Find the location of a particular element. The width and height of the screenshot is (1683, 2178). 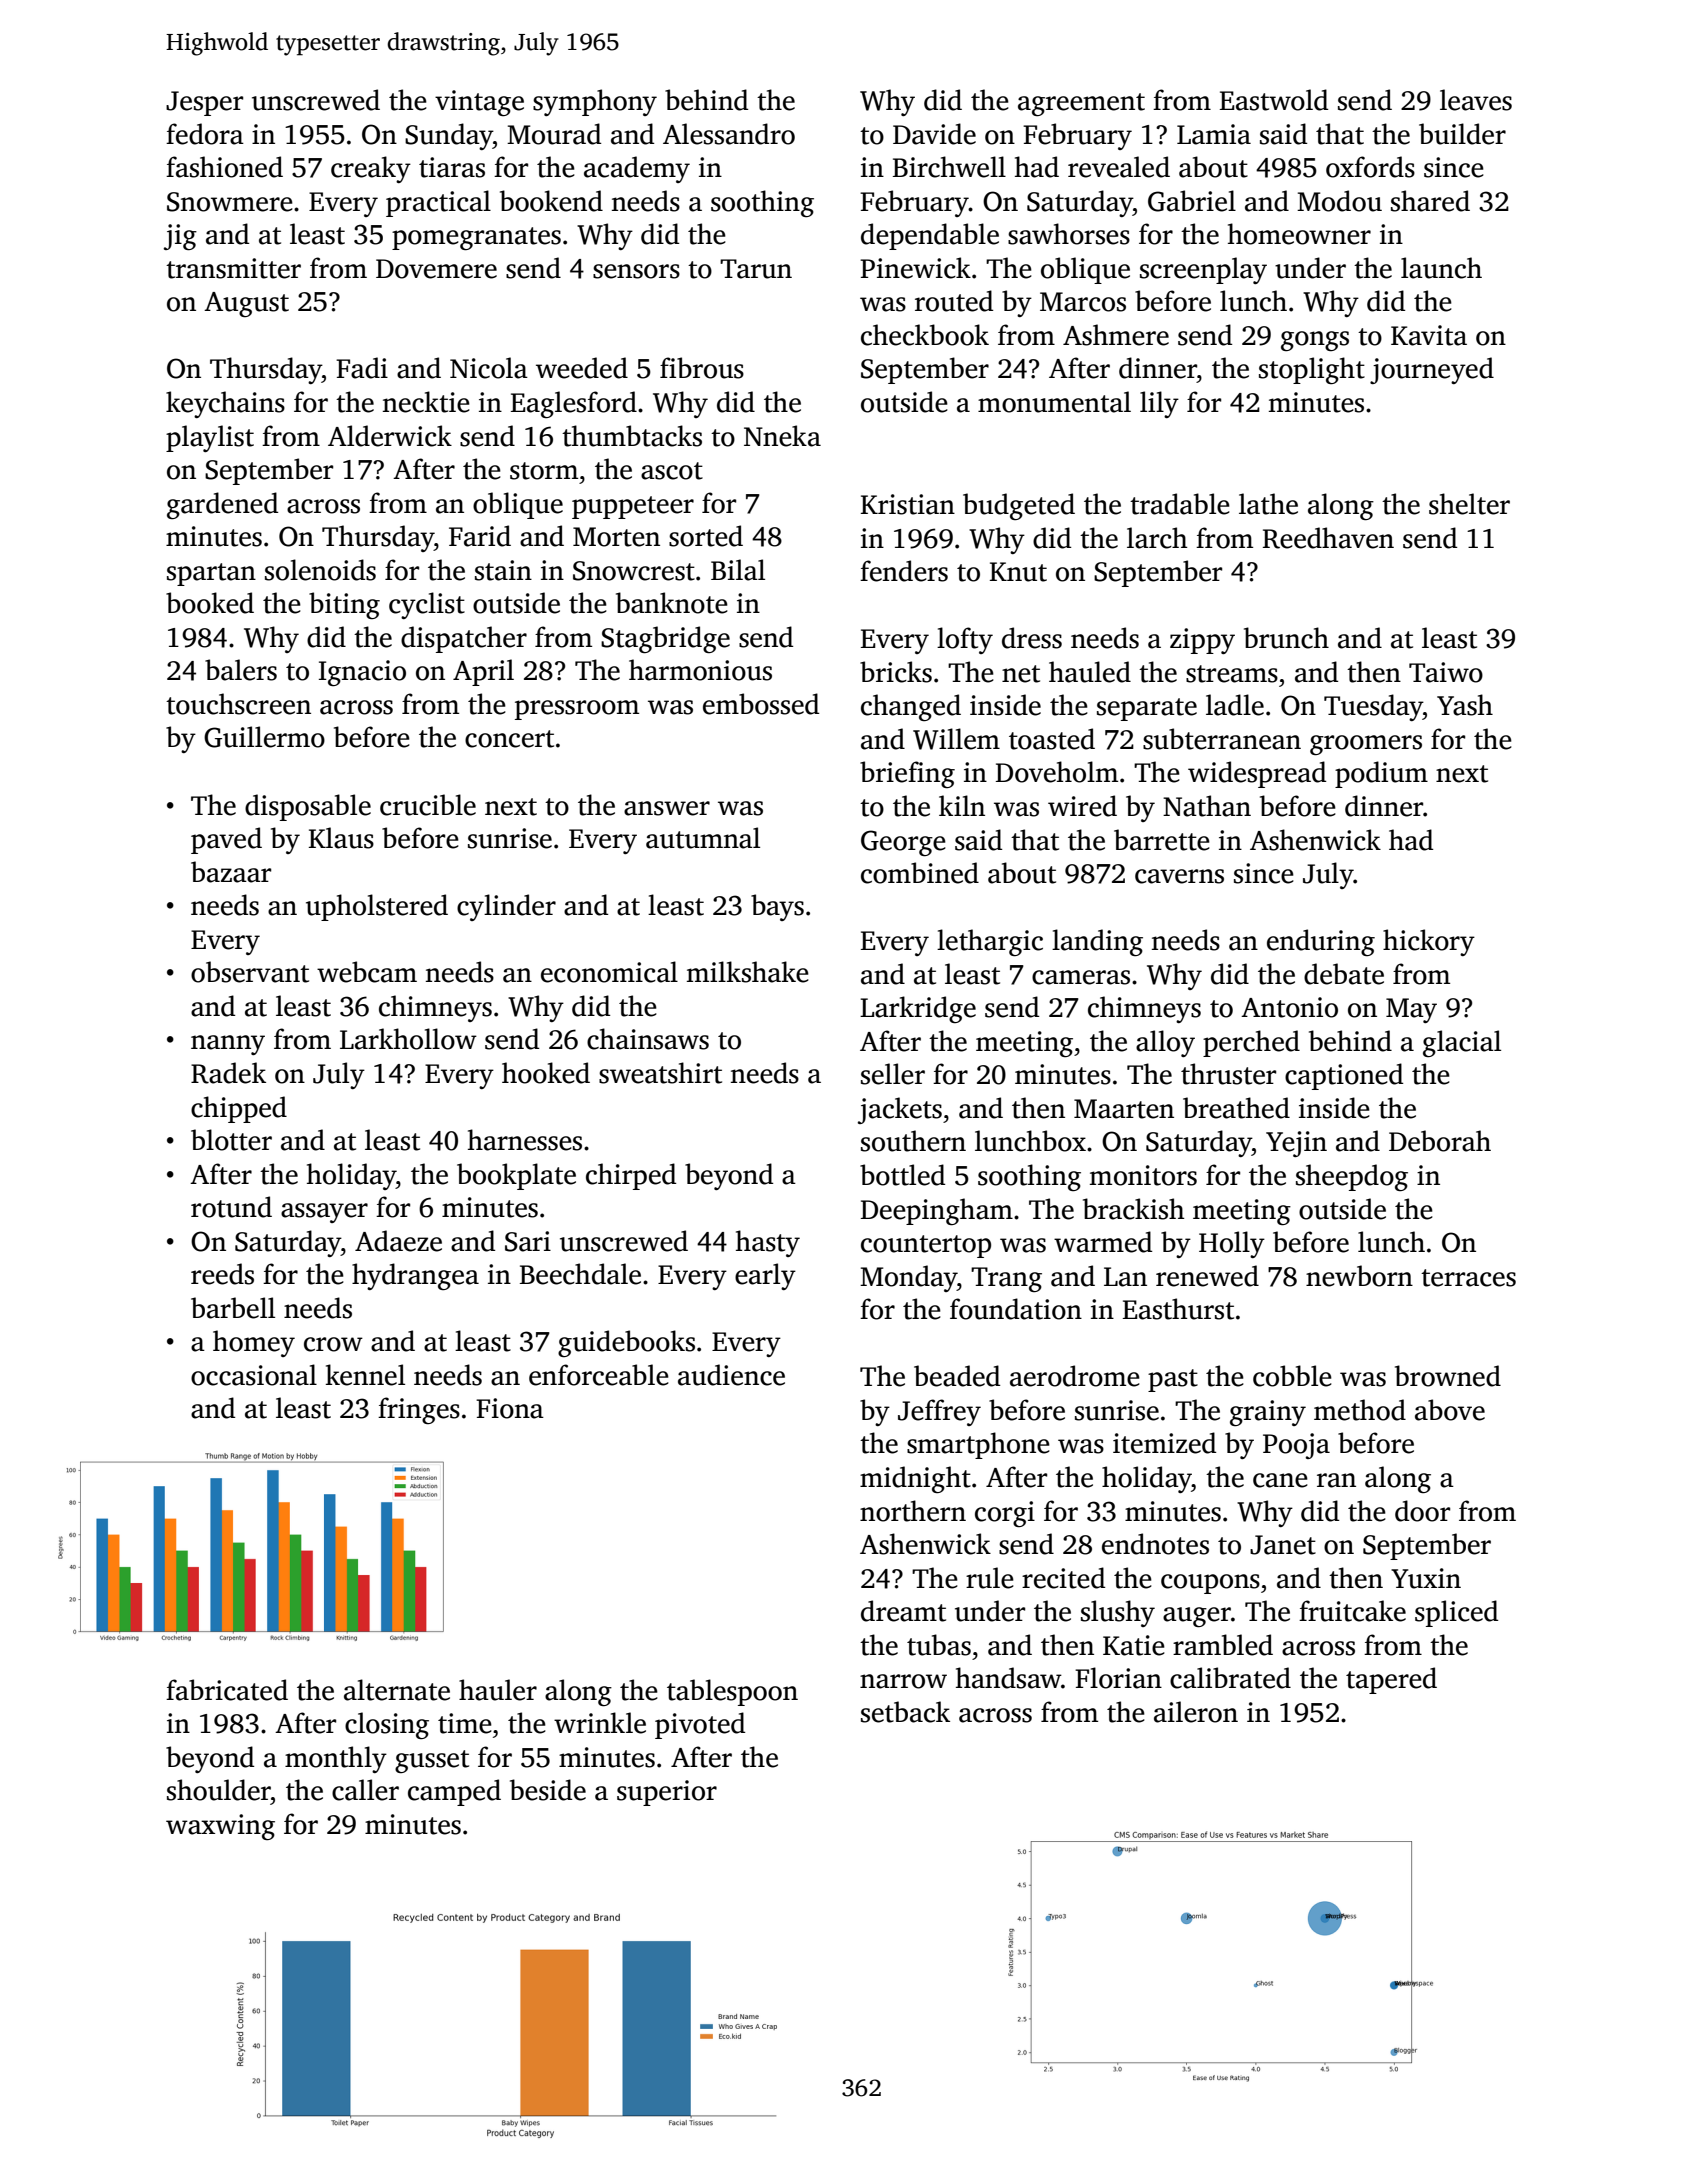

waxwing is located at coordinates (220, 1827).
